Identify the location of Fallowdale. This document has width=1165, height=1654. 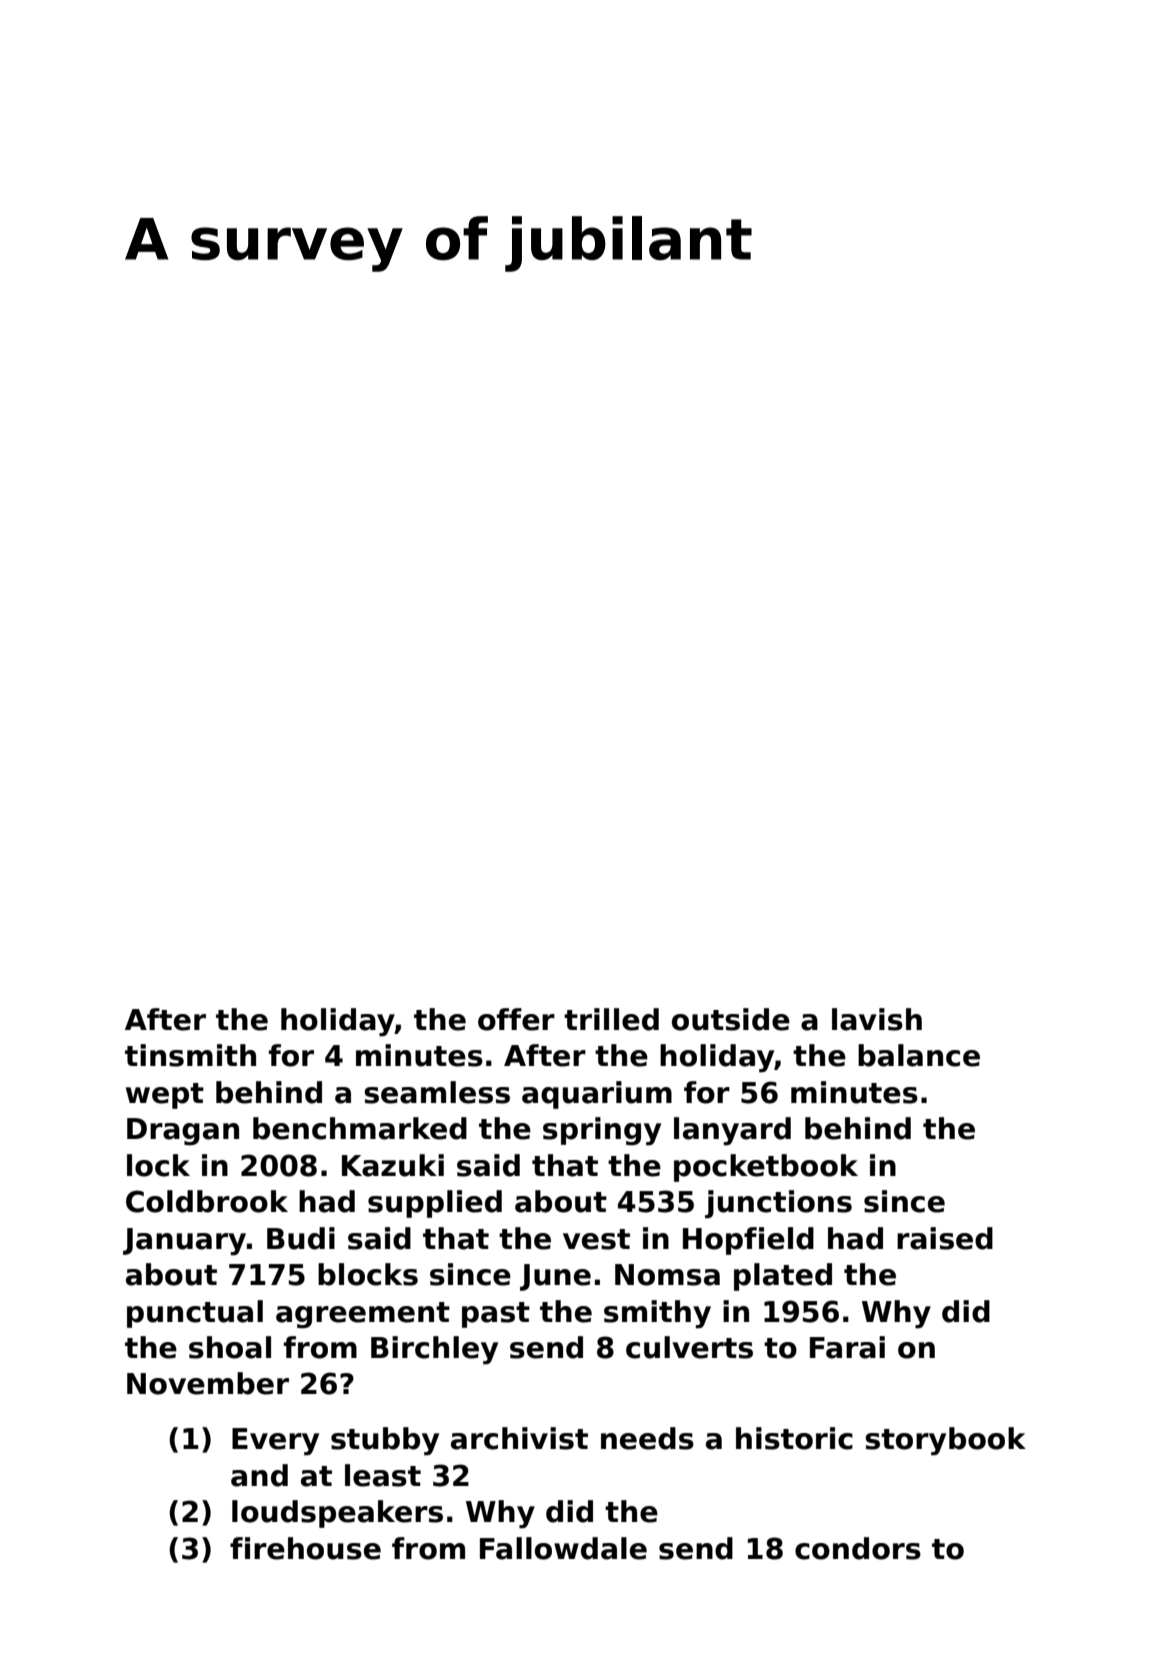
(563, 1548).
